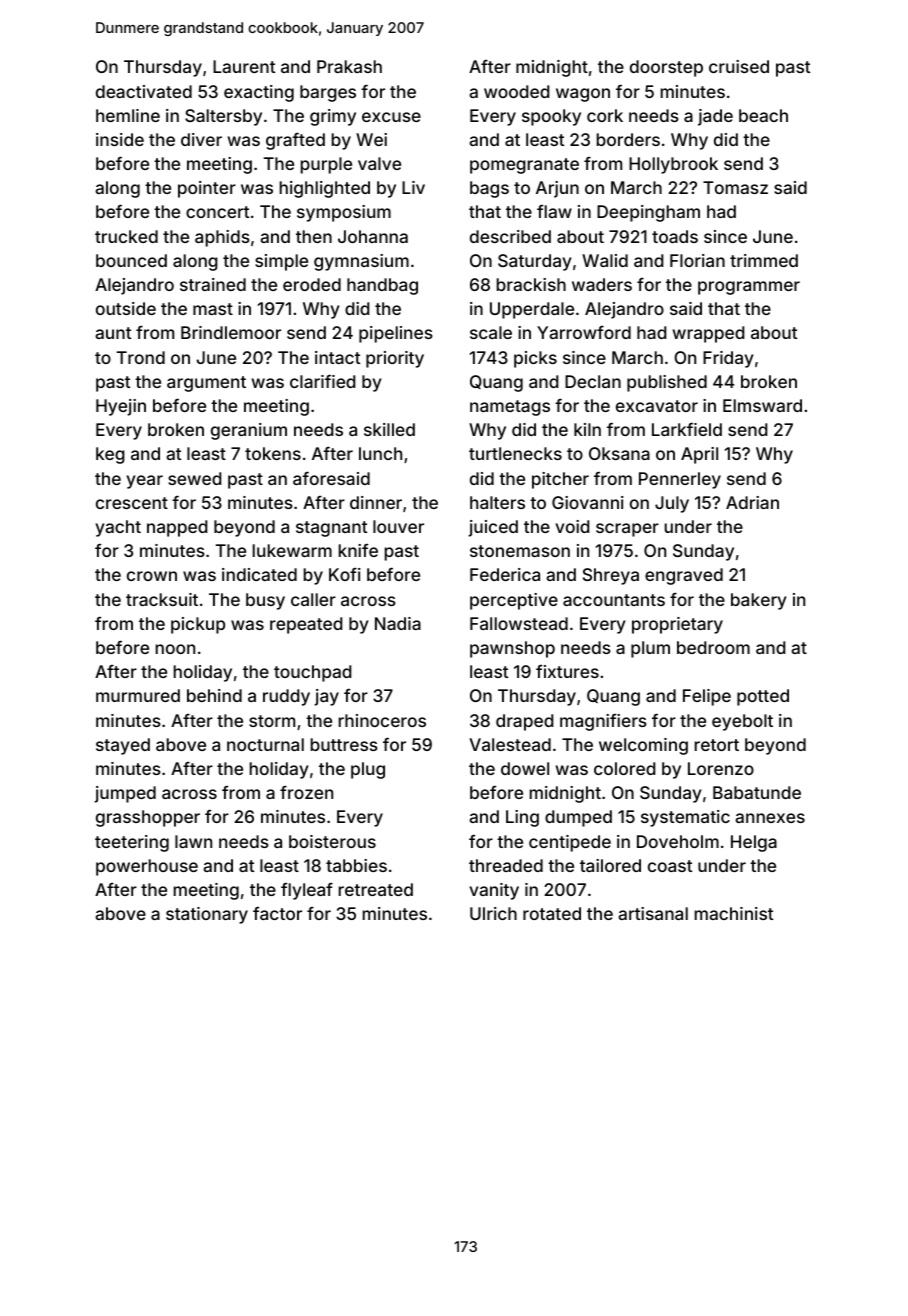  Describe the element at coordinates (123, 746) in the page. I see `stayed` at that location.
